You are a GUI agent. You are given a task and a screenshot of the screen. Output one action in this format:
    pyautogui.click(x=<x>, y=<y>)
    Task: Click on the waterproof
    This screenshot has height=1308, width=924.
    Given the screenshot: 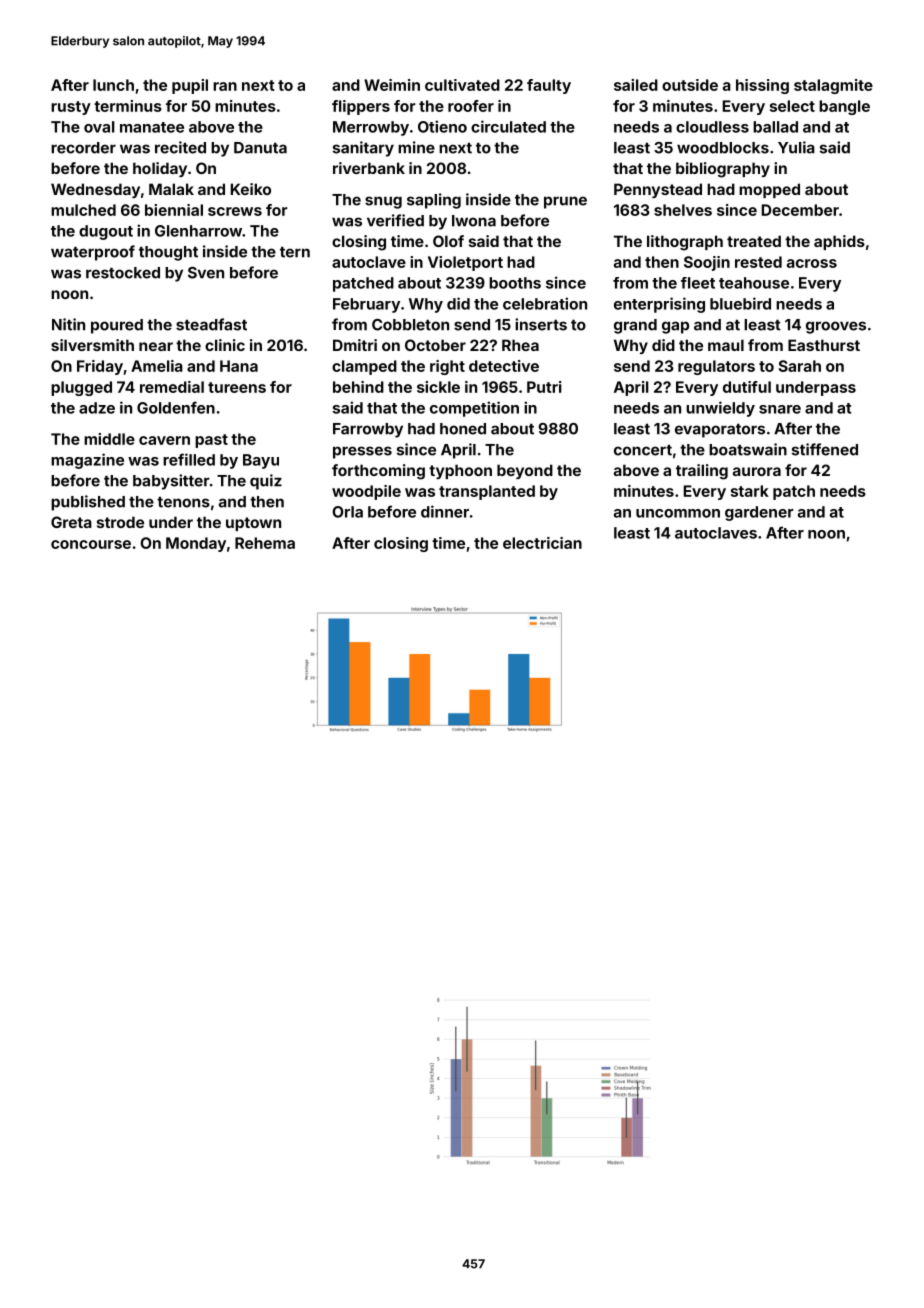 What is the action you would take?
    pyautogui.click(x=93, y=253)
